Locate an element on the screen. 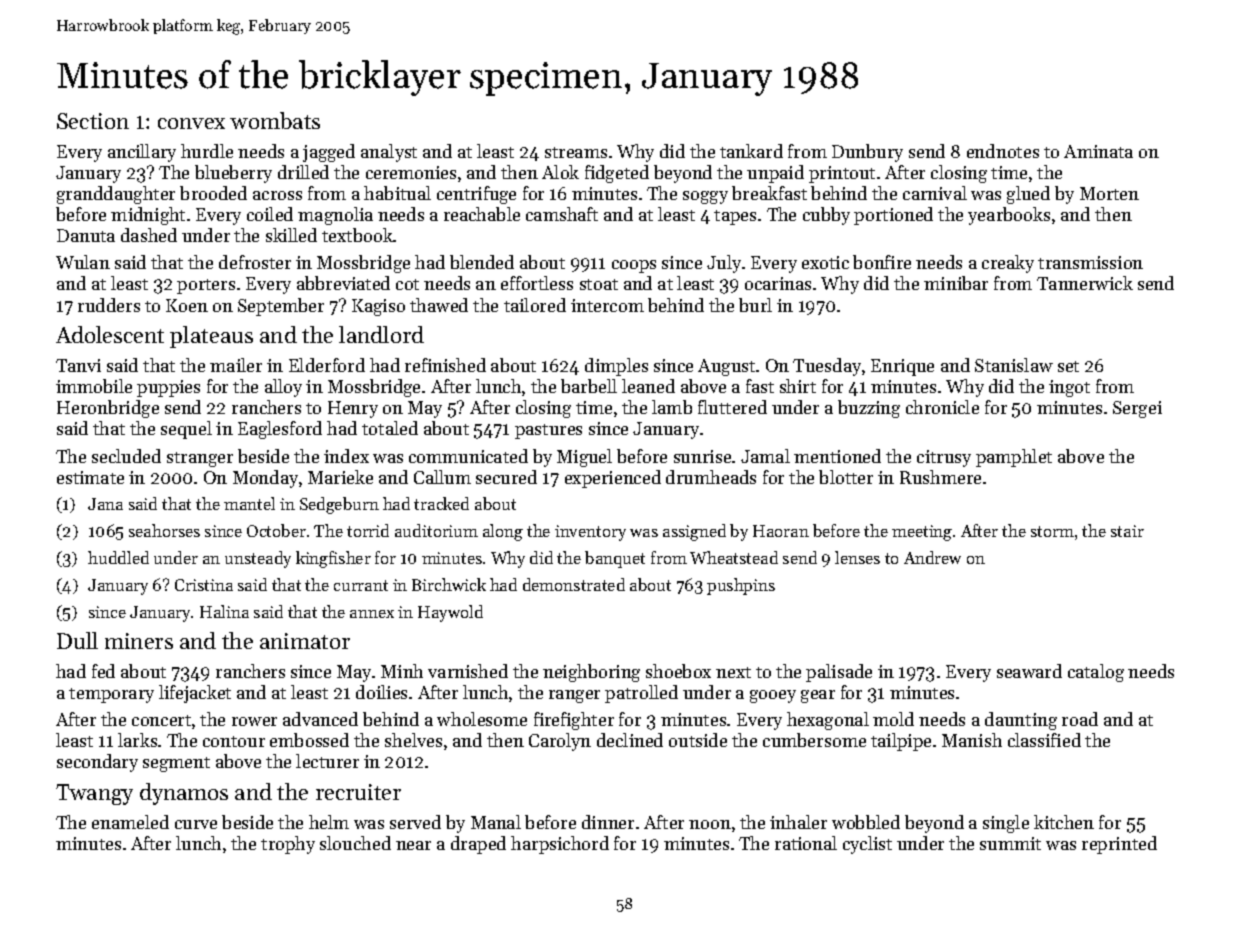 The image size is (1233, 952). pushpins is located at coordinates (741, 586).
